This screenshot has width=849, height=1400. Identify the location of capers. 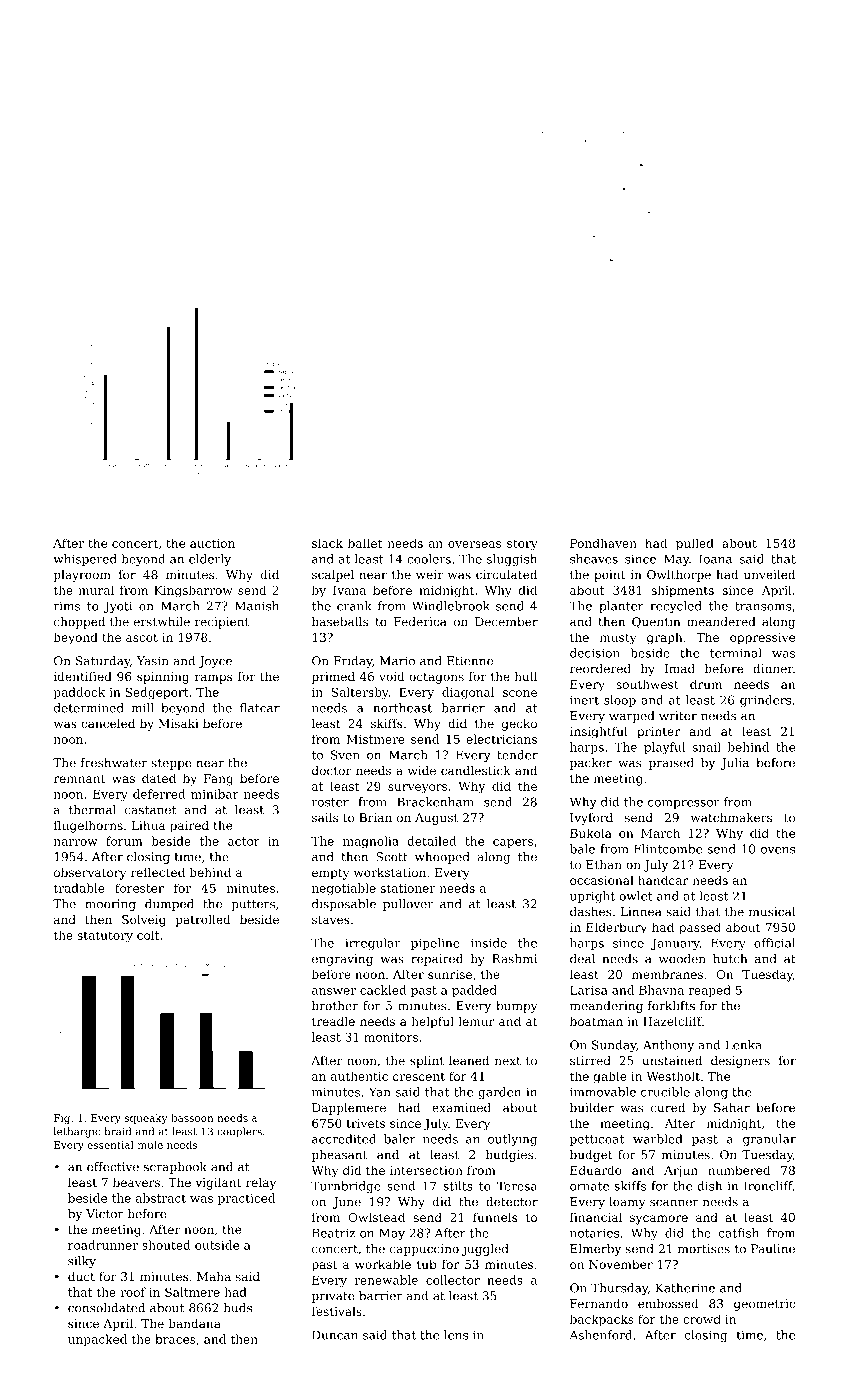
(513, 843).
